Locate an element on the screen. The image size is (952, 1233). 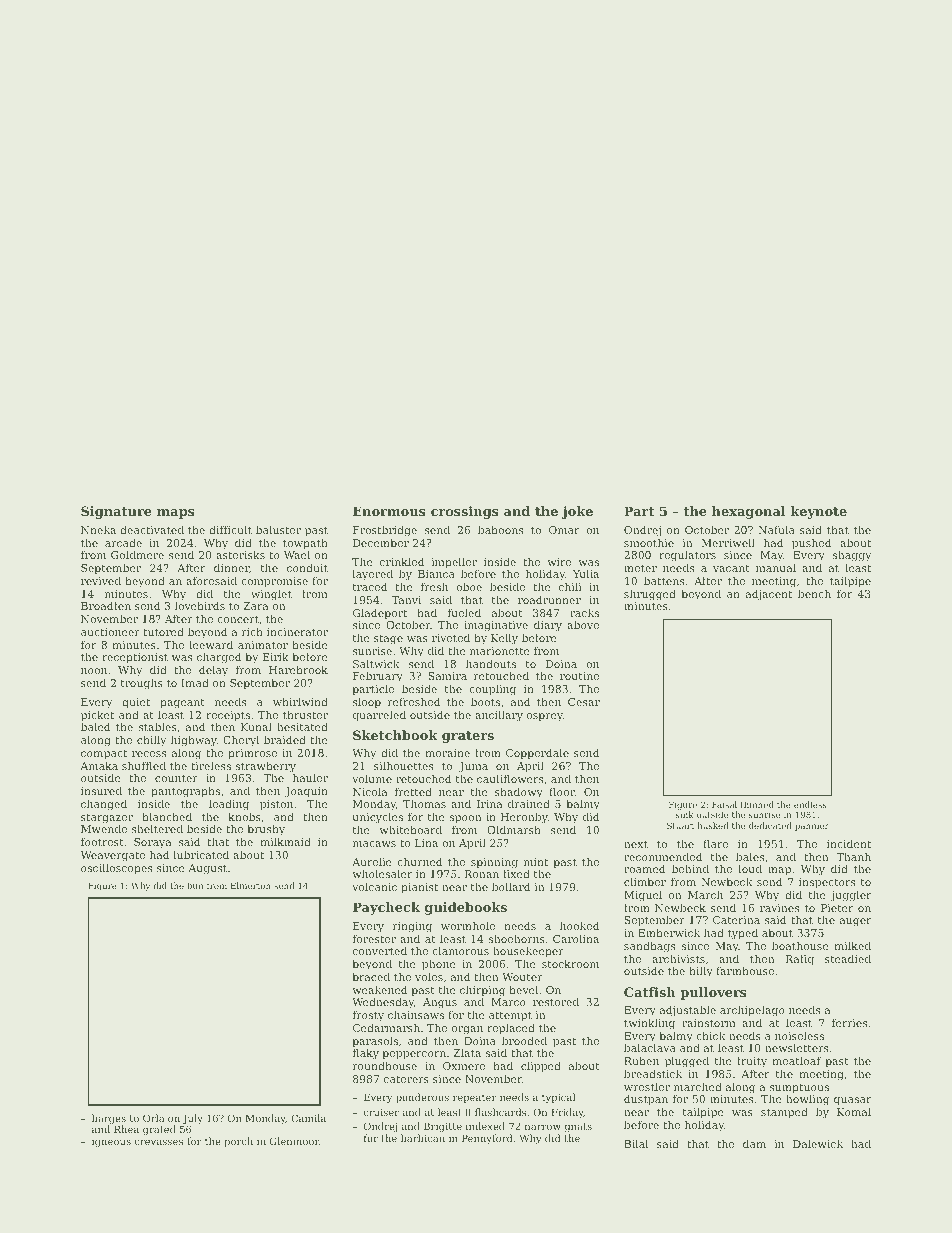
routine is located at coordinates (579, 676).
